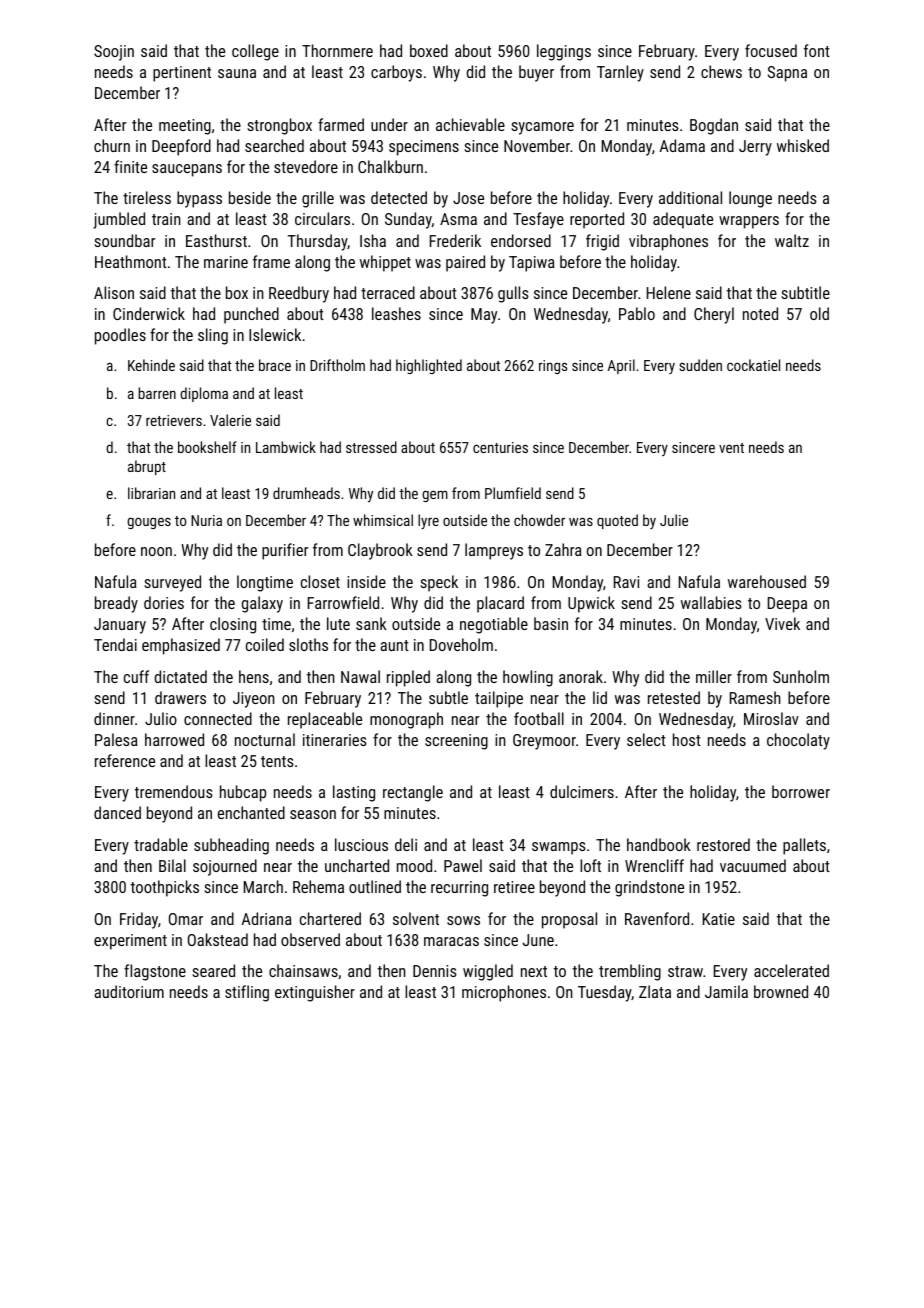 The height and width of the page is (1308, 924). What do you see at coordinates (213, 970) in the page?
I see `seared` at bounding box center [213, 970].
